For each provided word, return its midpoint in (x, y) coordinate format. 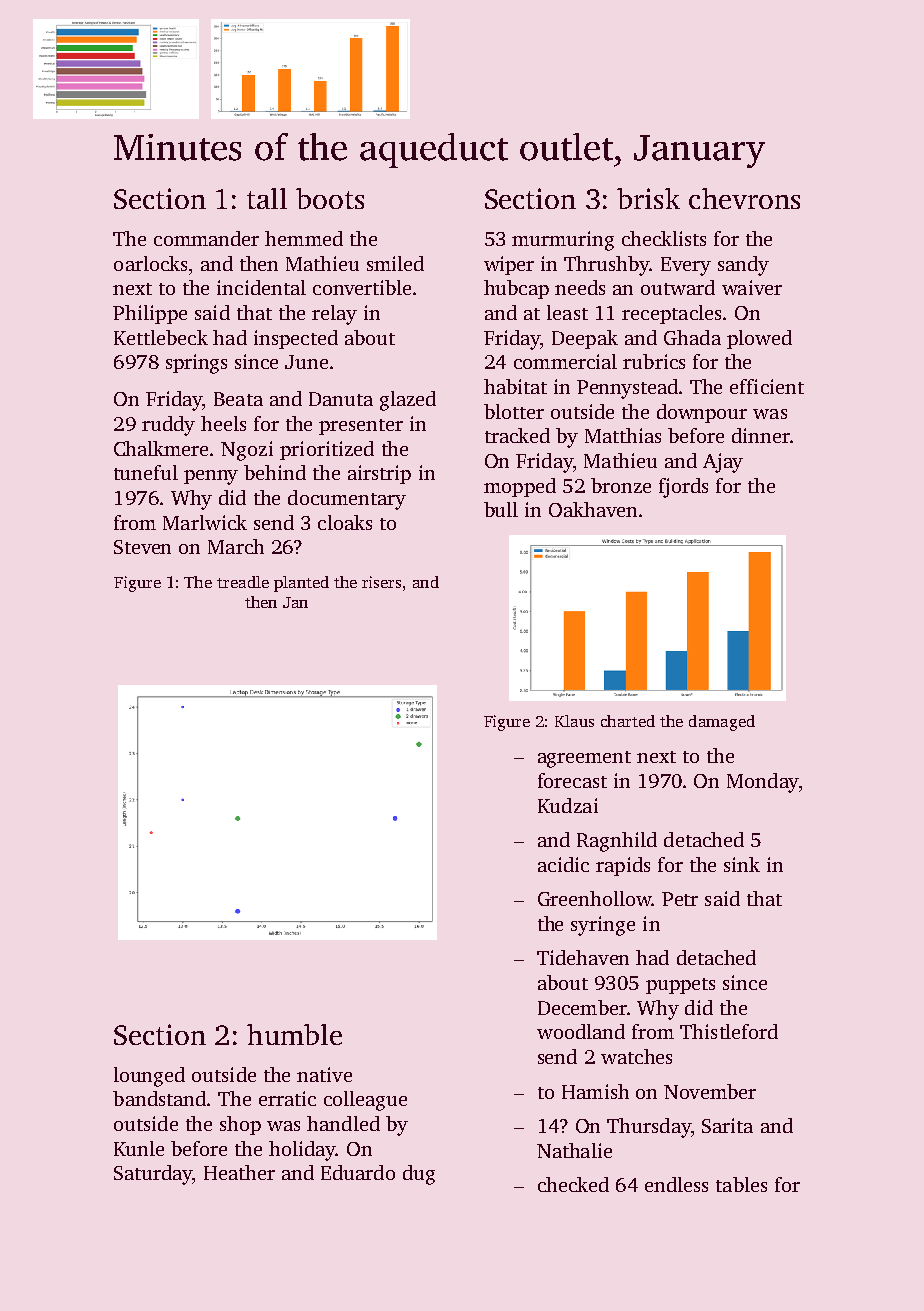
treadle (243, 582)
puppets (680, 986)
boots (330, 198)
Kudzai (568, 805)
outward (678, 287)
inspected (296, 339)
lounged (149, 1077)
